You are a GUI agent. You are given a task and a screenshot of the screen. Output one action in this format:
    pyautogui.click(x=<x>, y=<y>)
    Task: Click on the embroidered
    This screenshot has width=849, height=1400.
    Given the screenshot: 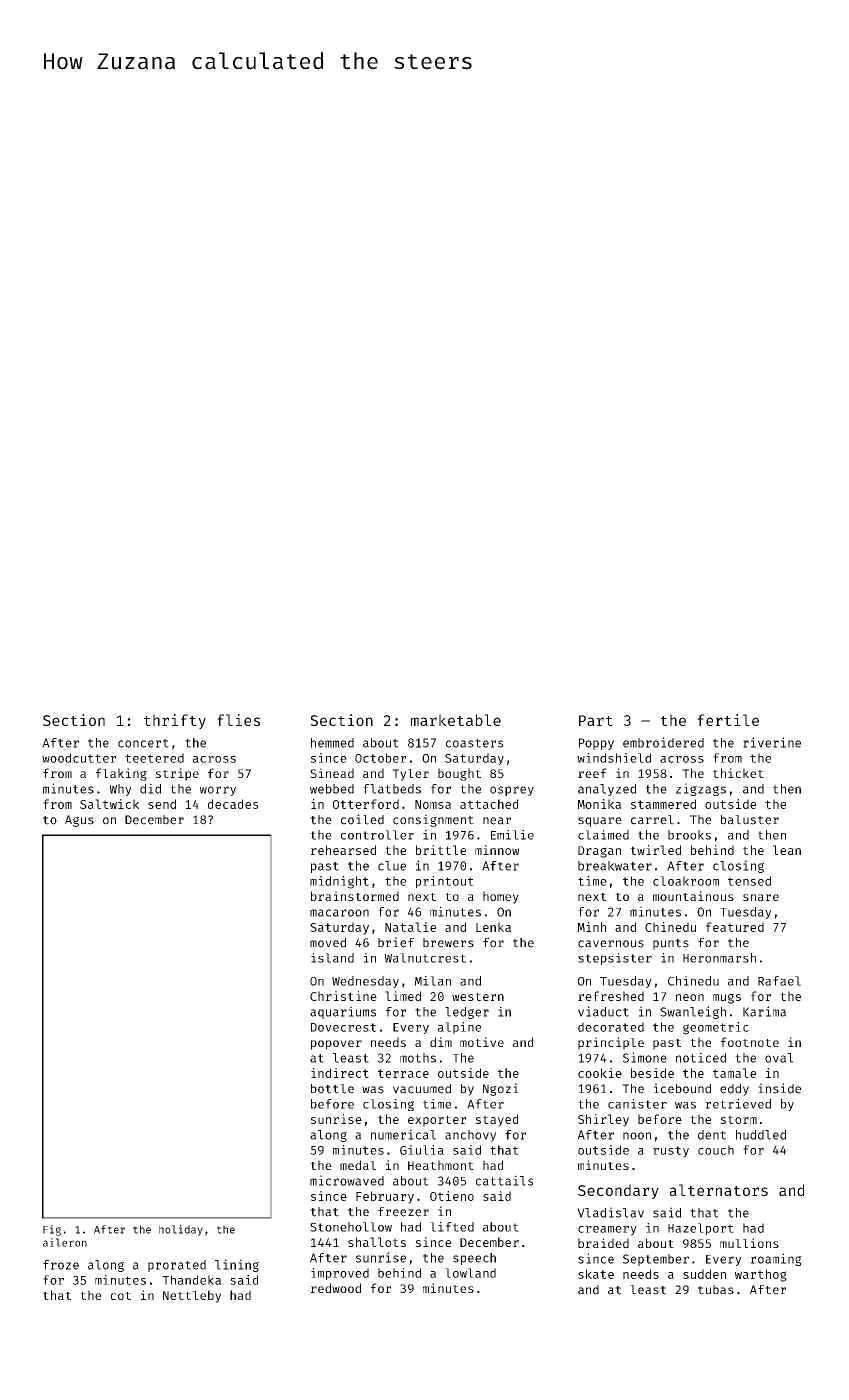 What is the action you would take?
    pyautogui.click(x=663, y=742)
